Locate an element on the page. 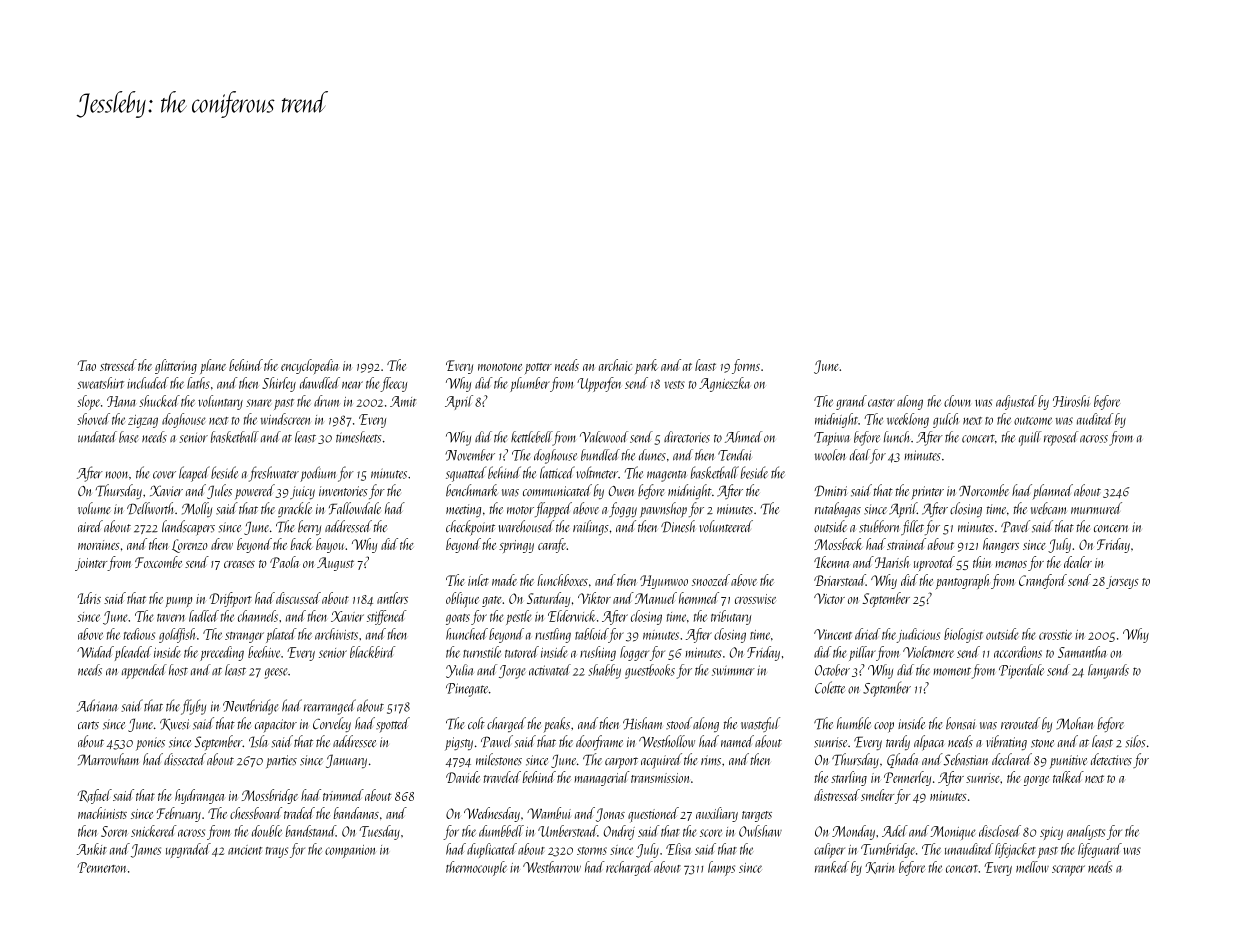  companion is located at coordinates (350, 851).
